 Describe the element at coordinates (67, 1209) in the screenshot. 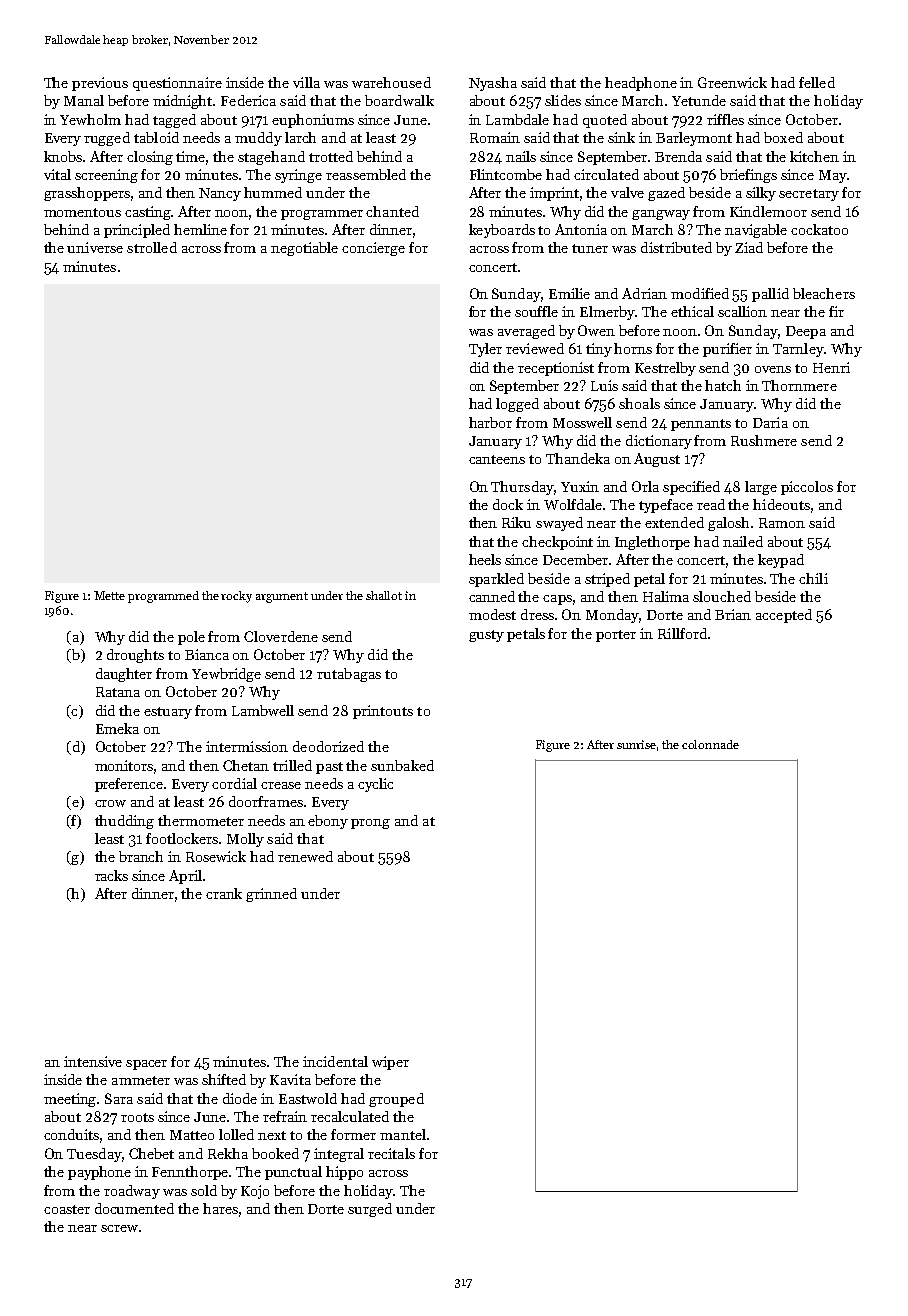

I see `coaster` at that location.
